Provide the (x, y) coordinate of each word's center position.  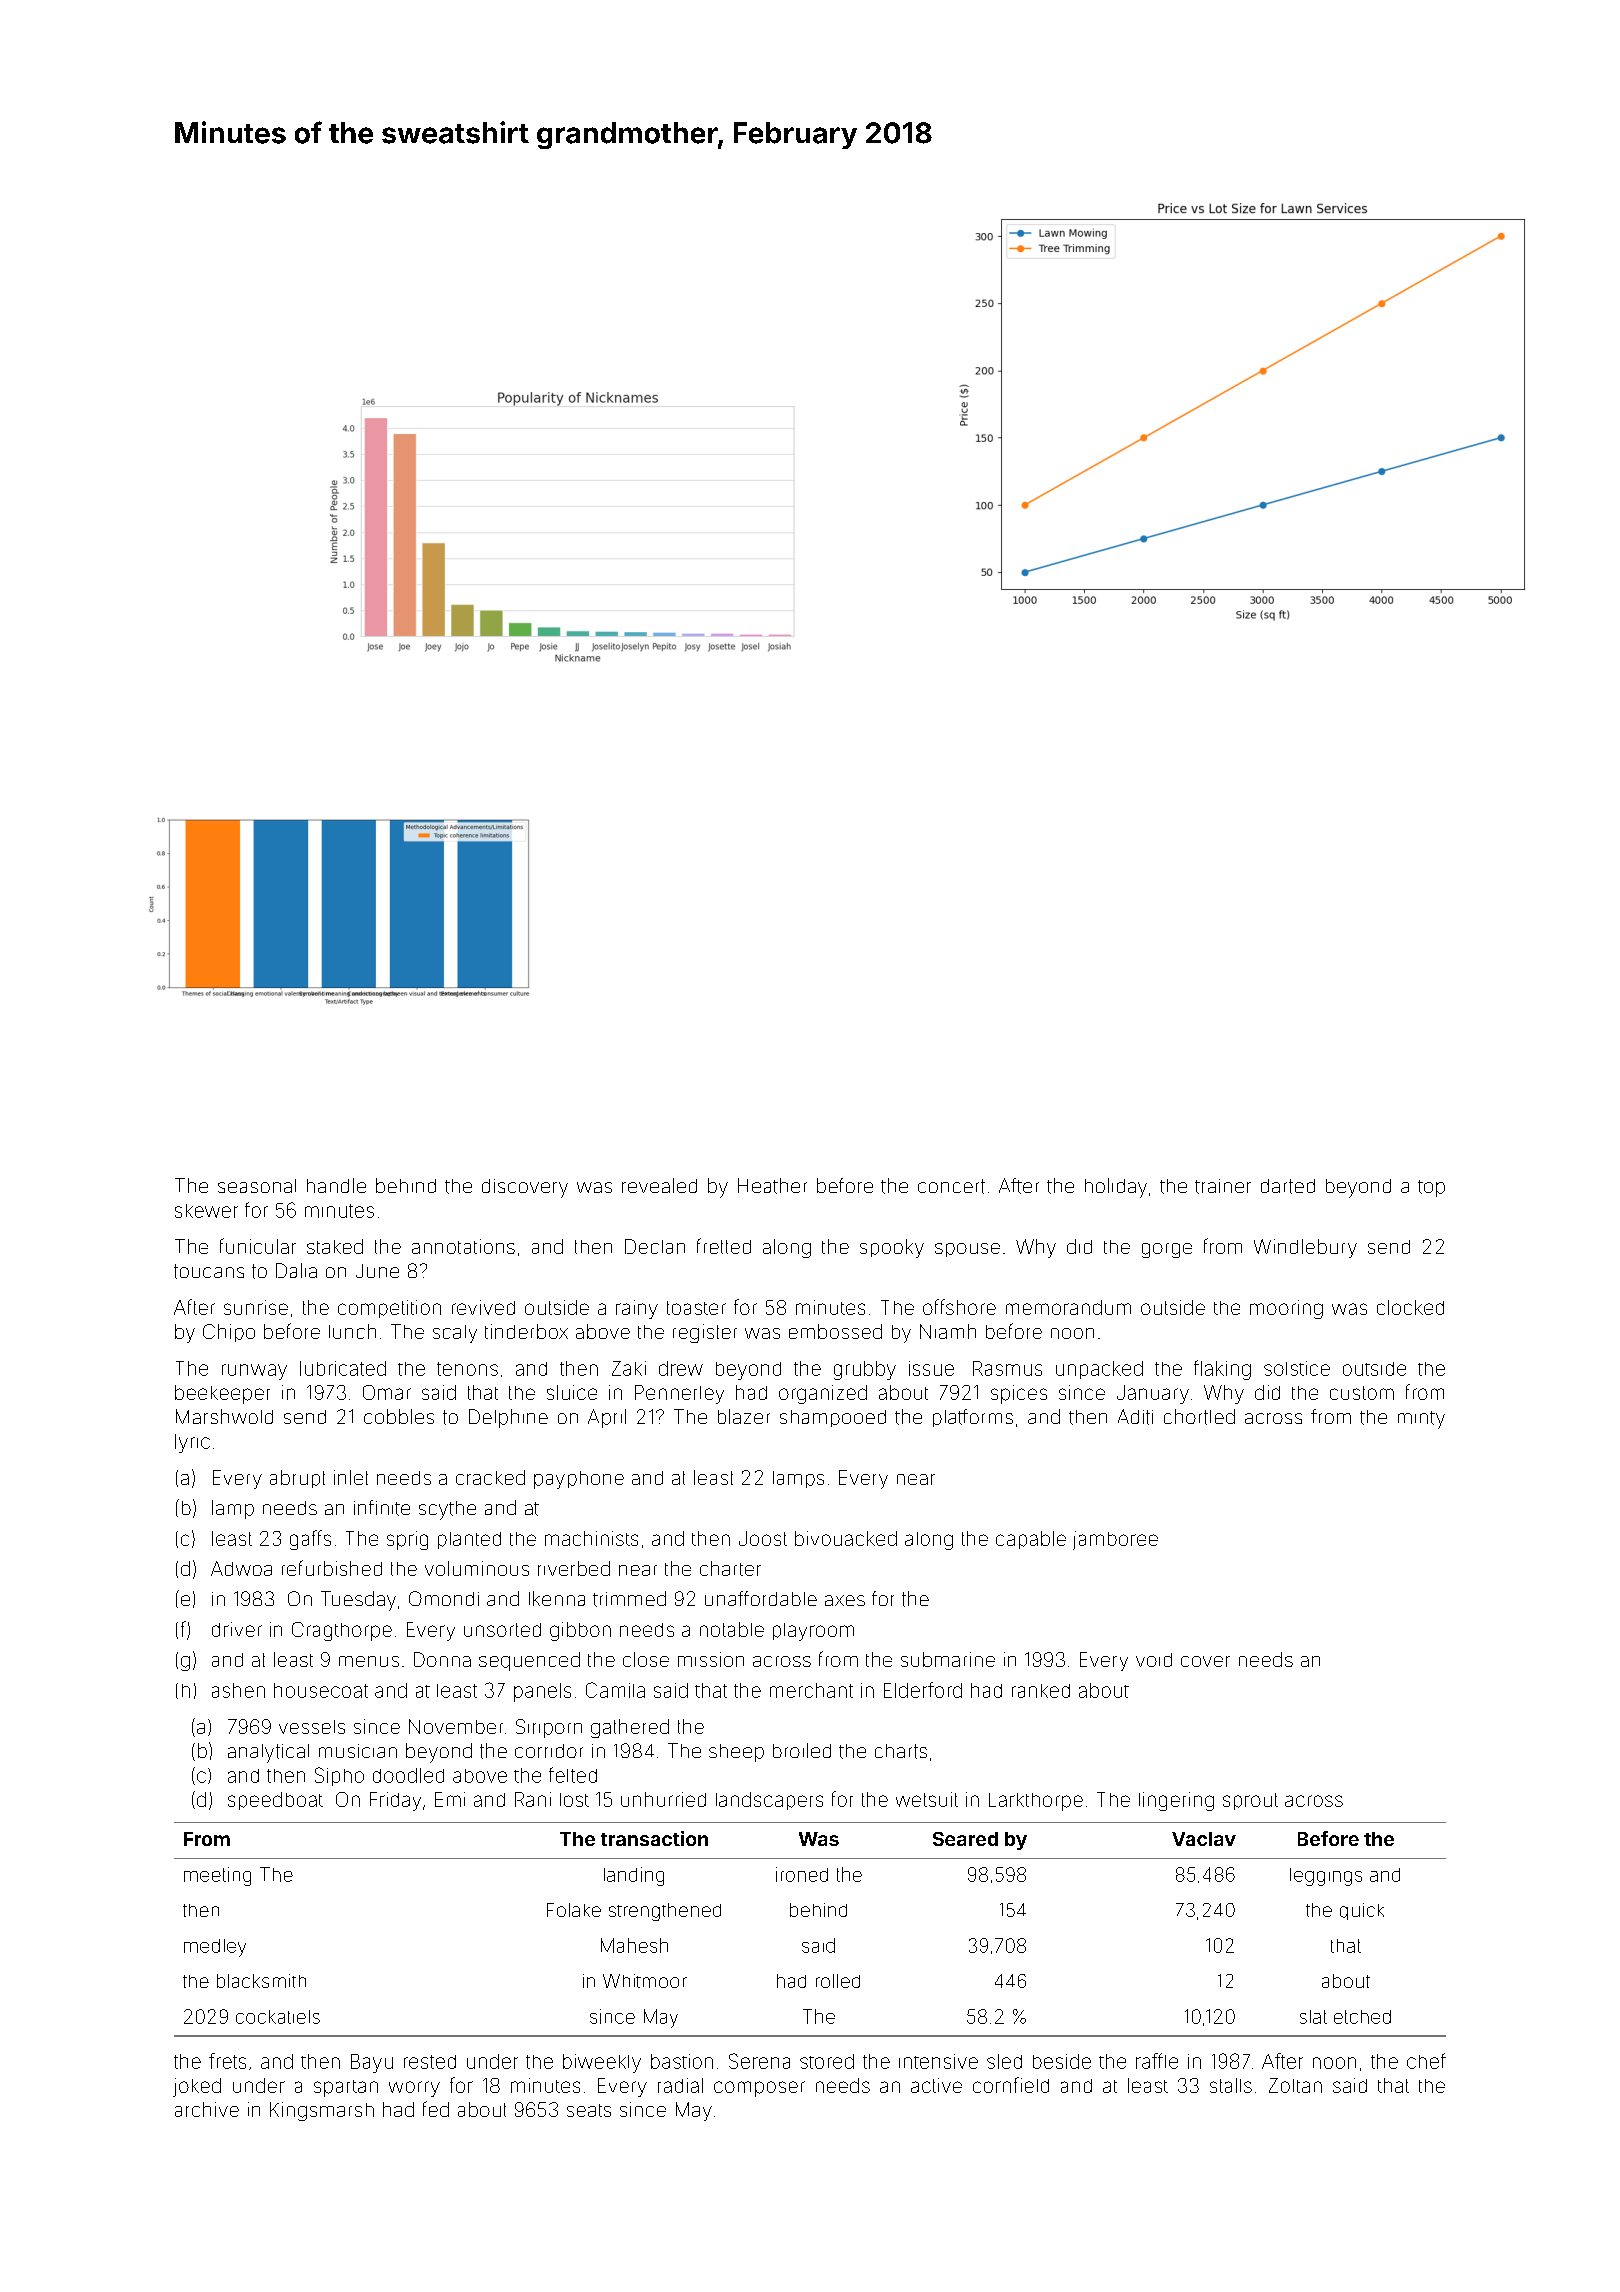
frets (227, 2061)
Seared (965, 1839)
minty (1421, 1420)
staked (335, 1246)
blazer (744, 1416)
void (1154, 1660)
